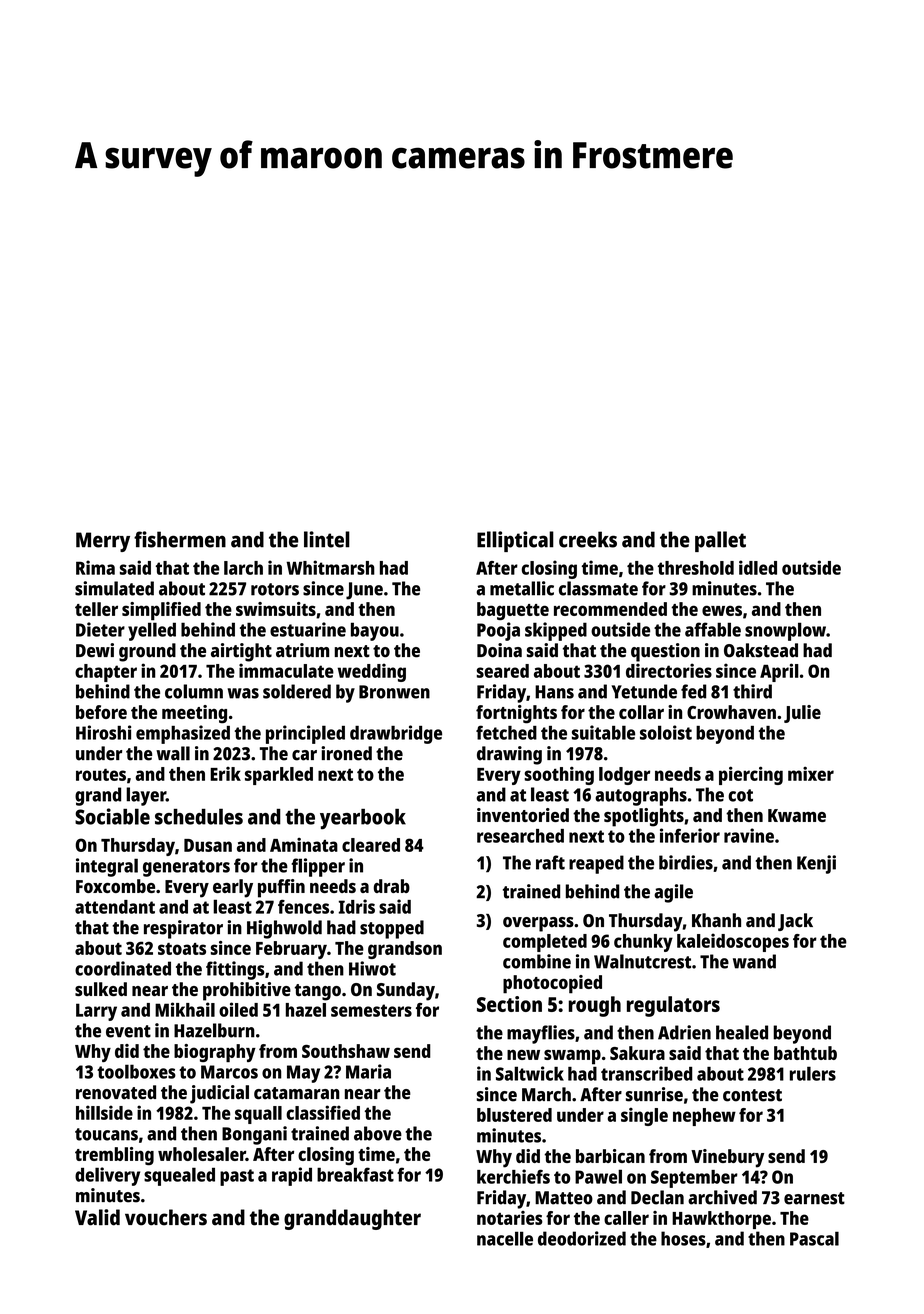 Image resolution: width=924 pixels, height=1314 pixels. Describe the element at coordinates (284, 929) in the screenshot. I see `Highwold` at that location.
